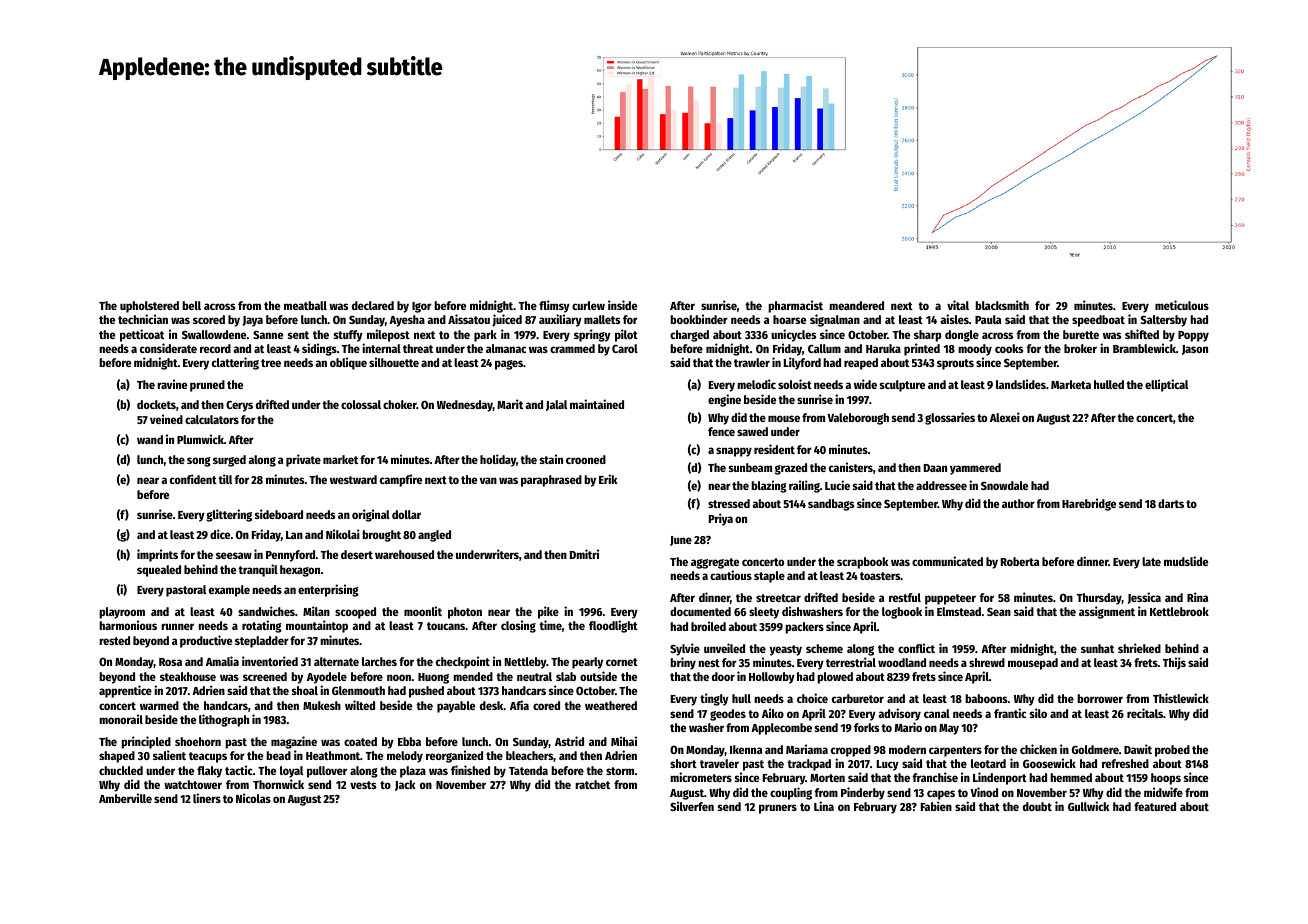  Describe the element at coordinates (721, 431) in the screenshot. I see `fence` at that location.
